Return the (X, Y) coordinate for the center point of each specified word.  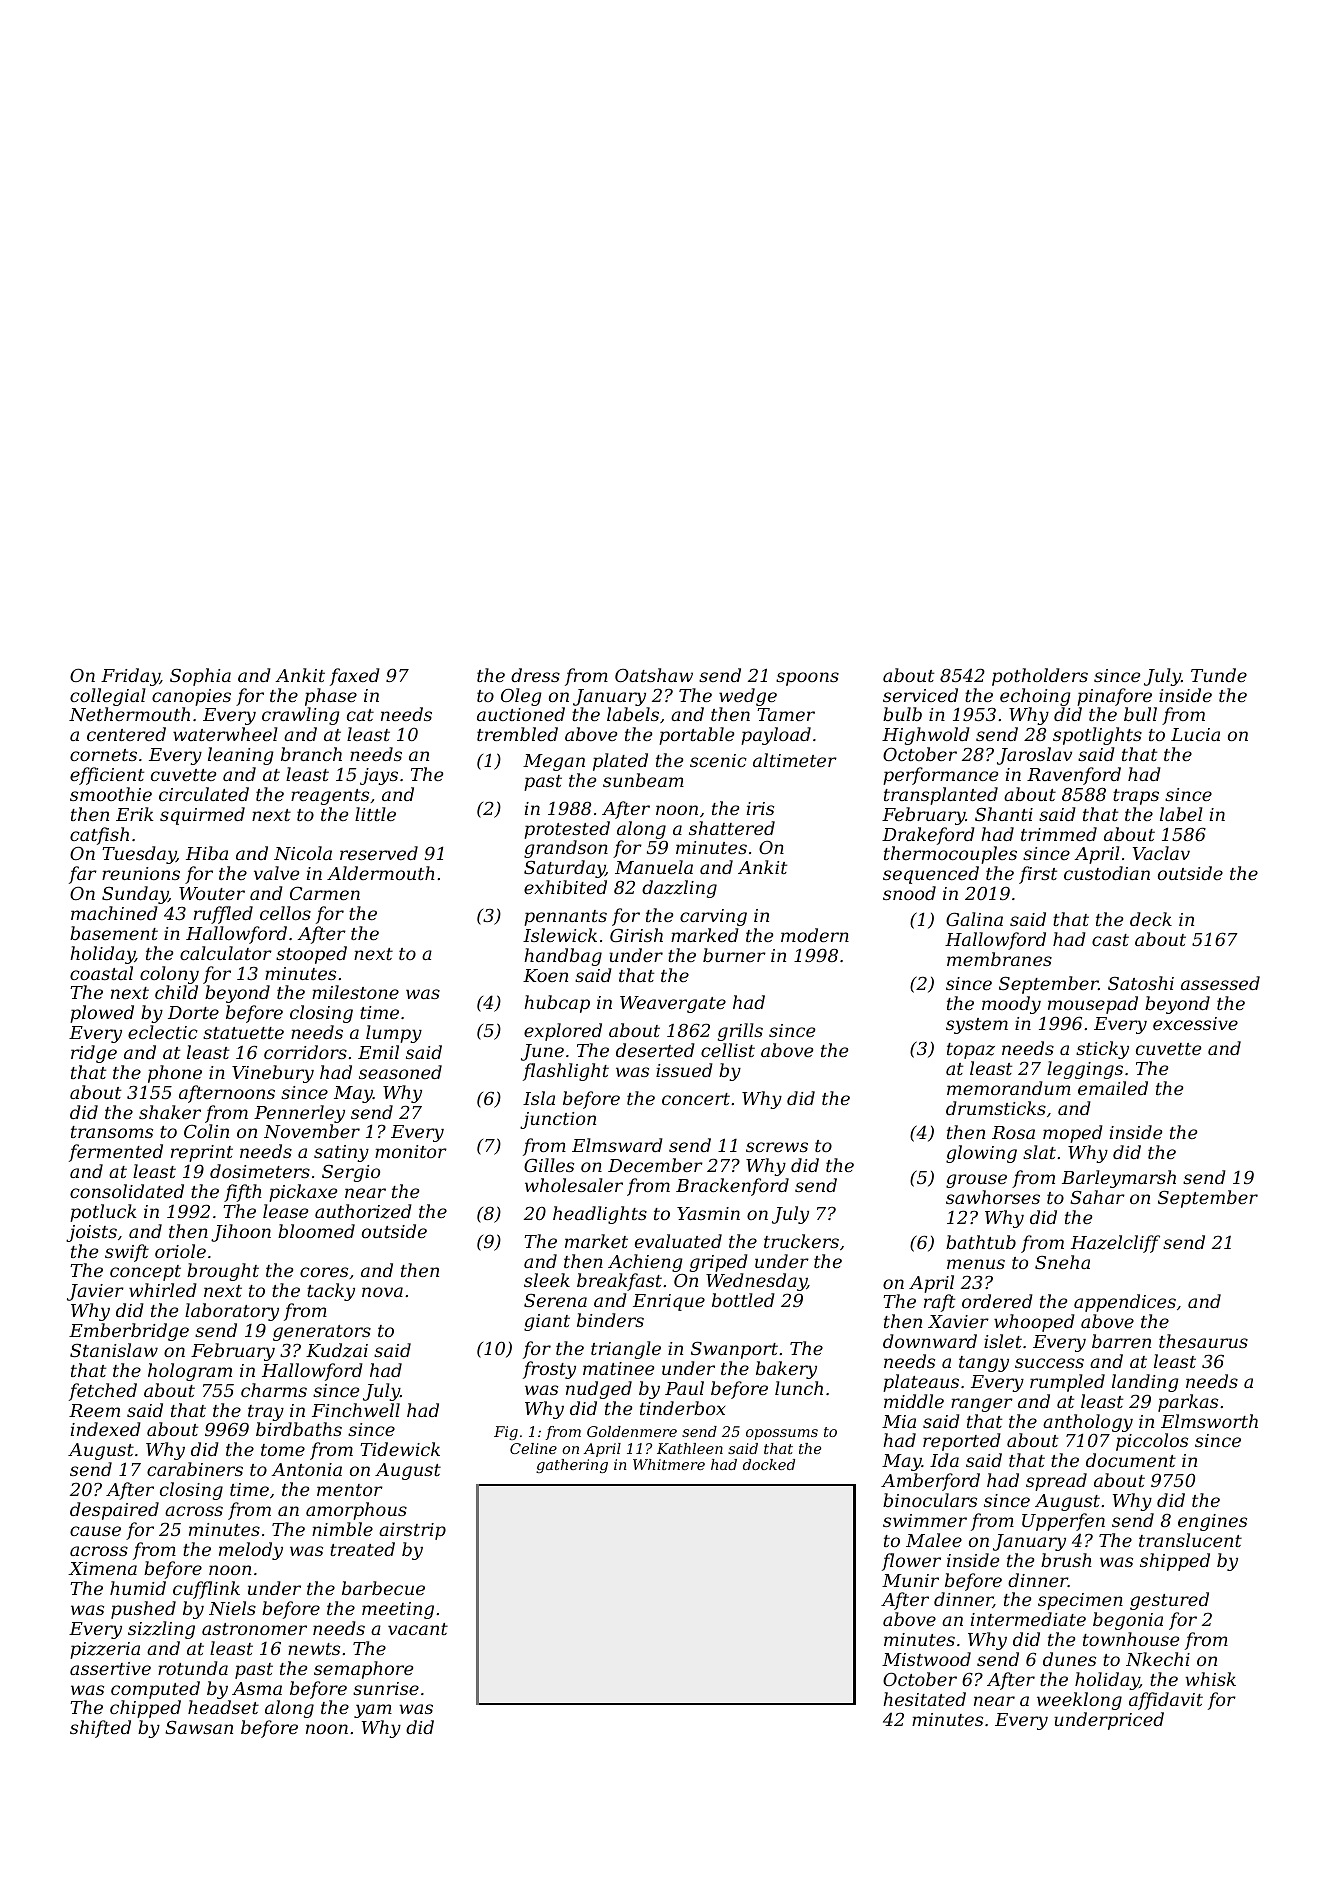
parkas (1188, 1403)
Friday (130, 677)
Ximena (102, 1568)
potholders (1040, 677)
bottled (743, 1300)
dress (535, 675)
